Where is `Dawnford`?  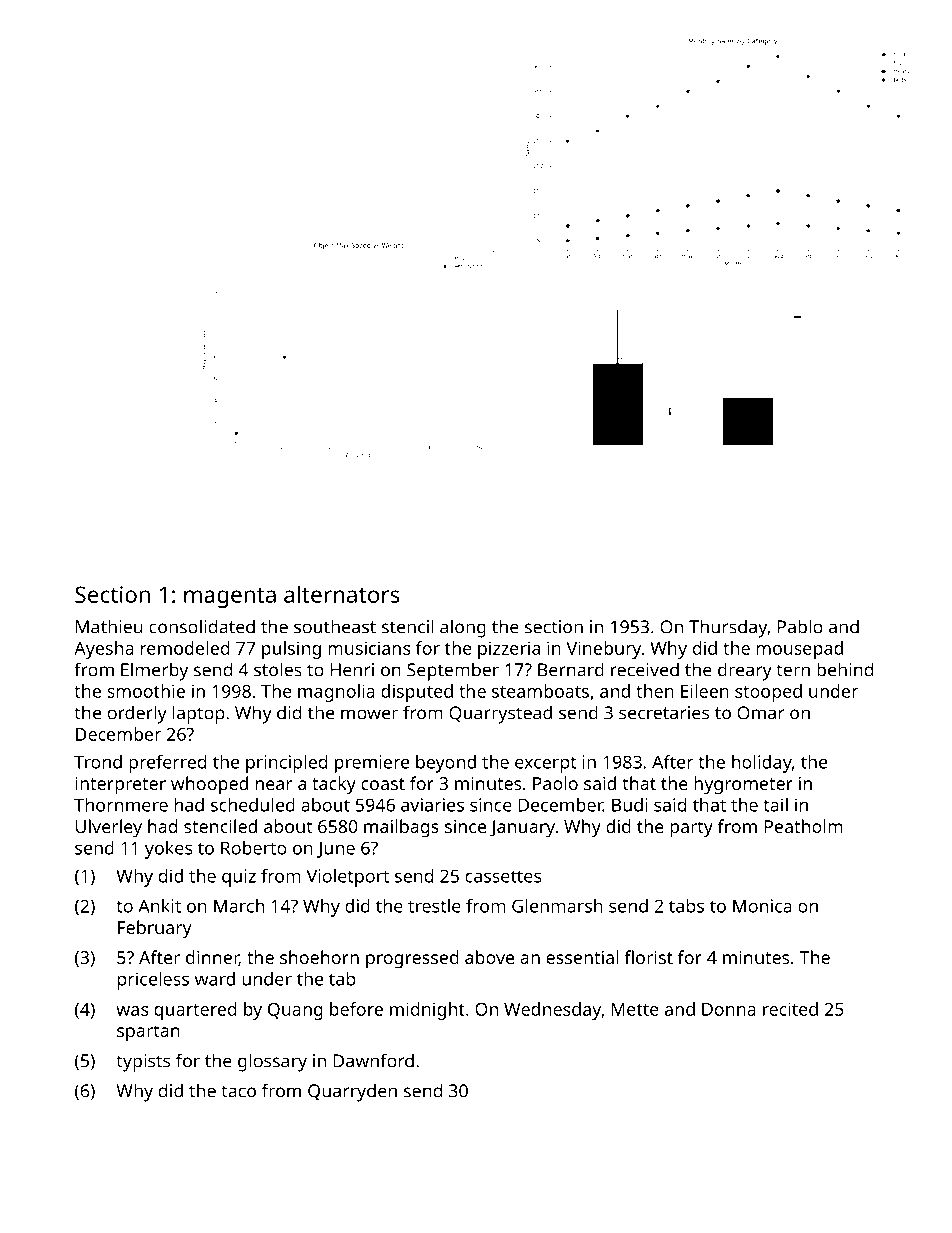 Dawnford is located at coordinates (373, 1060).
